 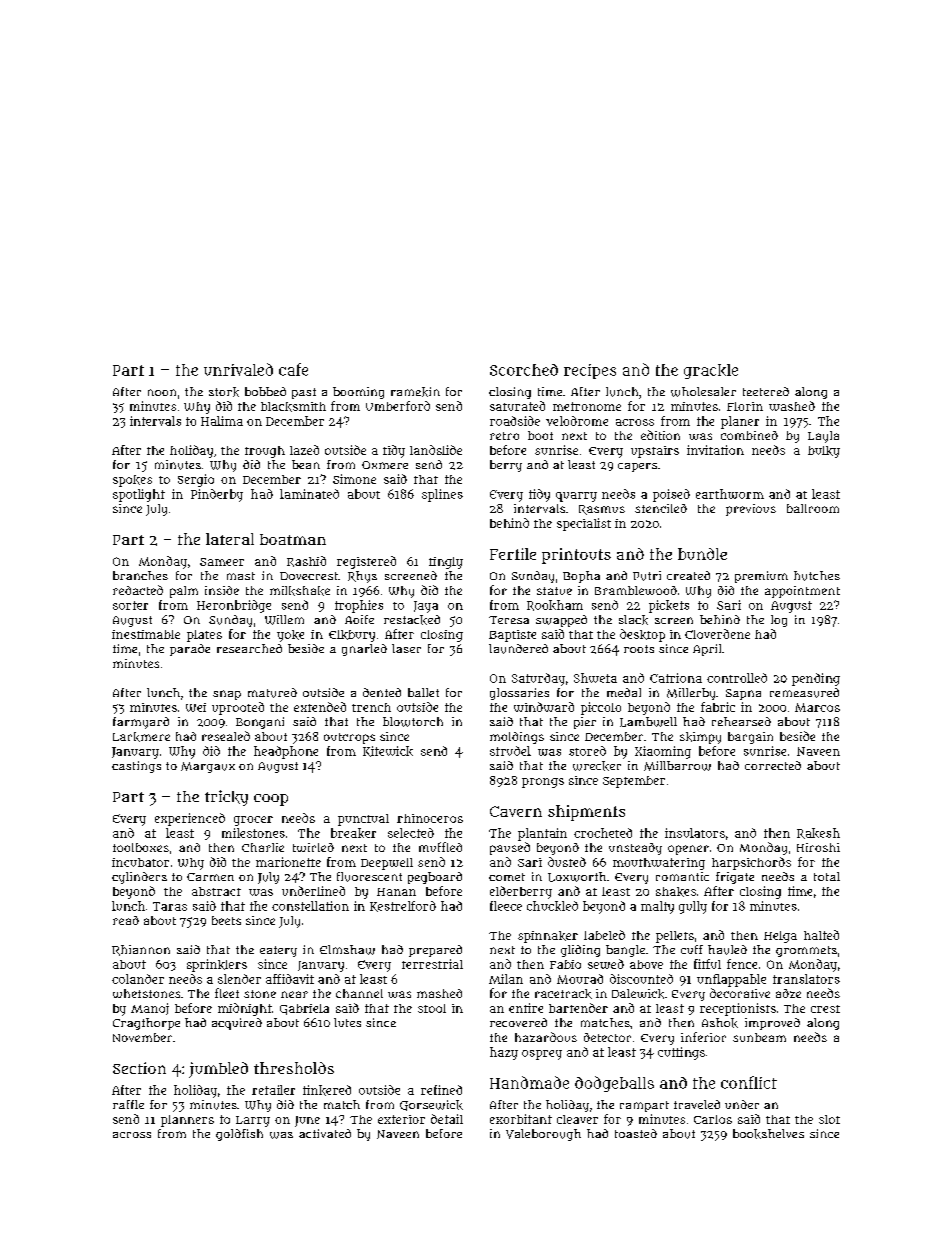 What do you see at coordinates (590, 371) in the page?
I see `recipes` at bounding box center [590, 371].
